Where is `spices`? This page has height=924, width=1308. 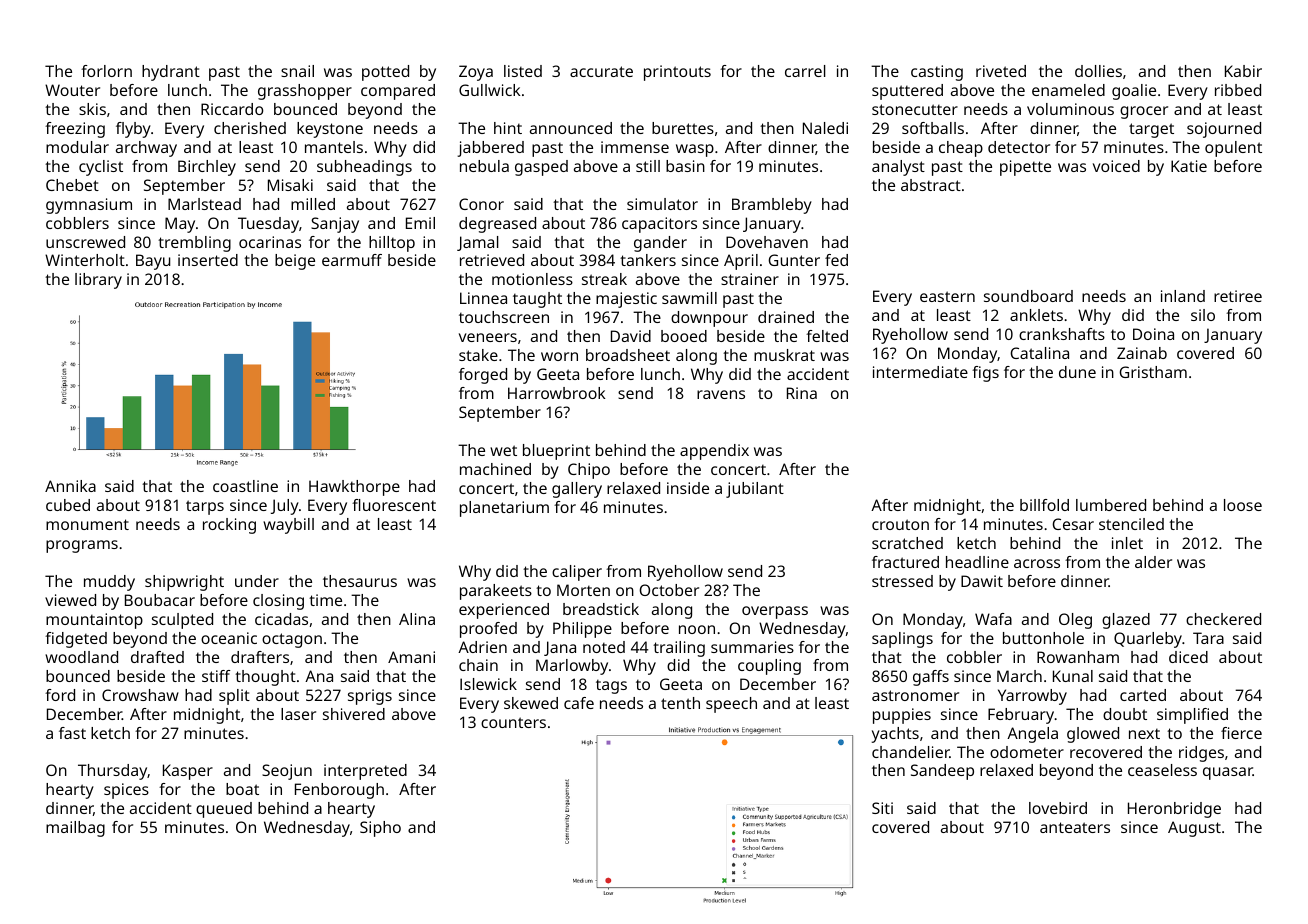 spices is located at coordinates (126, 791).
